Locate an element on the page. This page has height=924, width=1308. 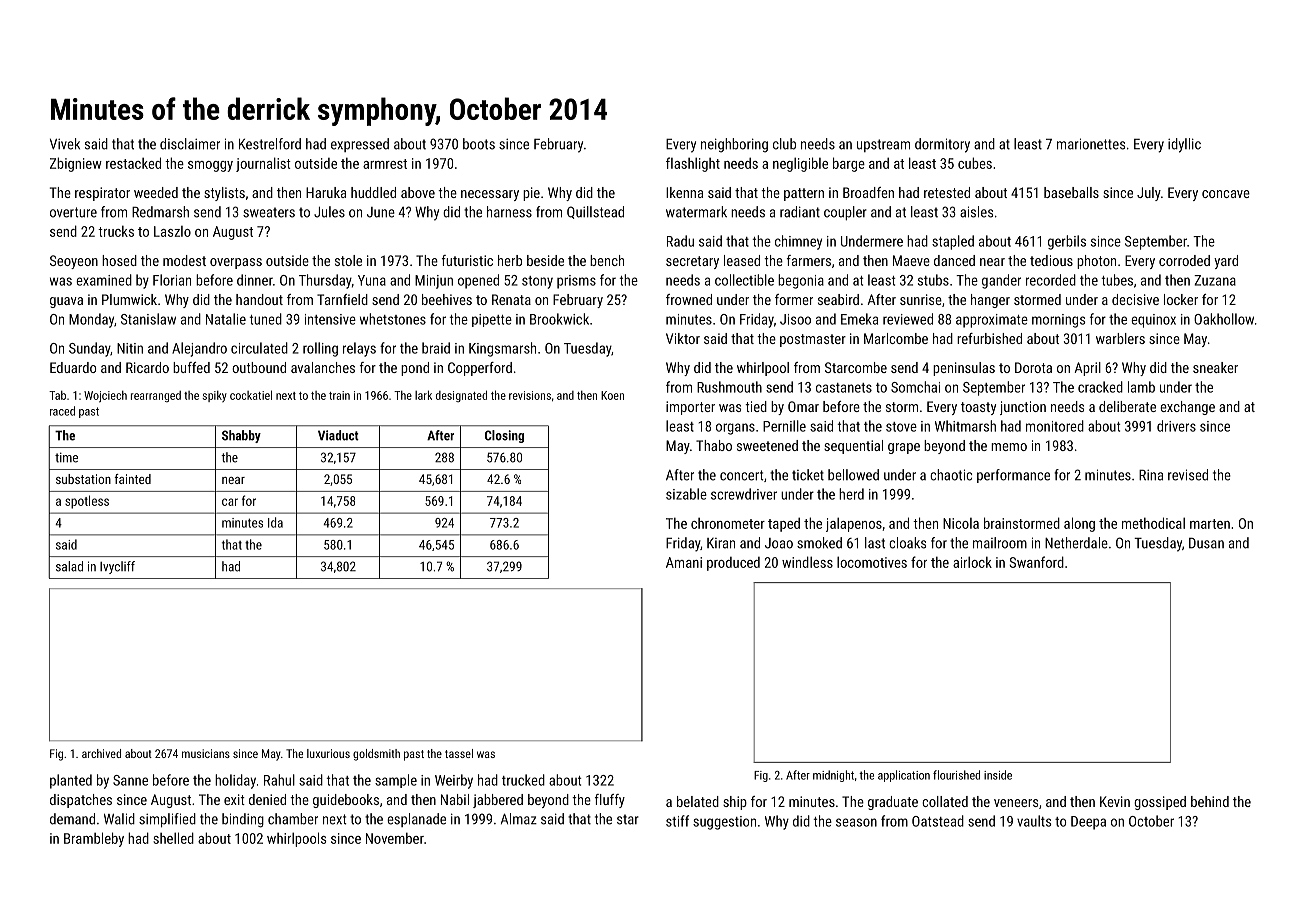
idyllic is located at coordinates (1184, 145).
